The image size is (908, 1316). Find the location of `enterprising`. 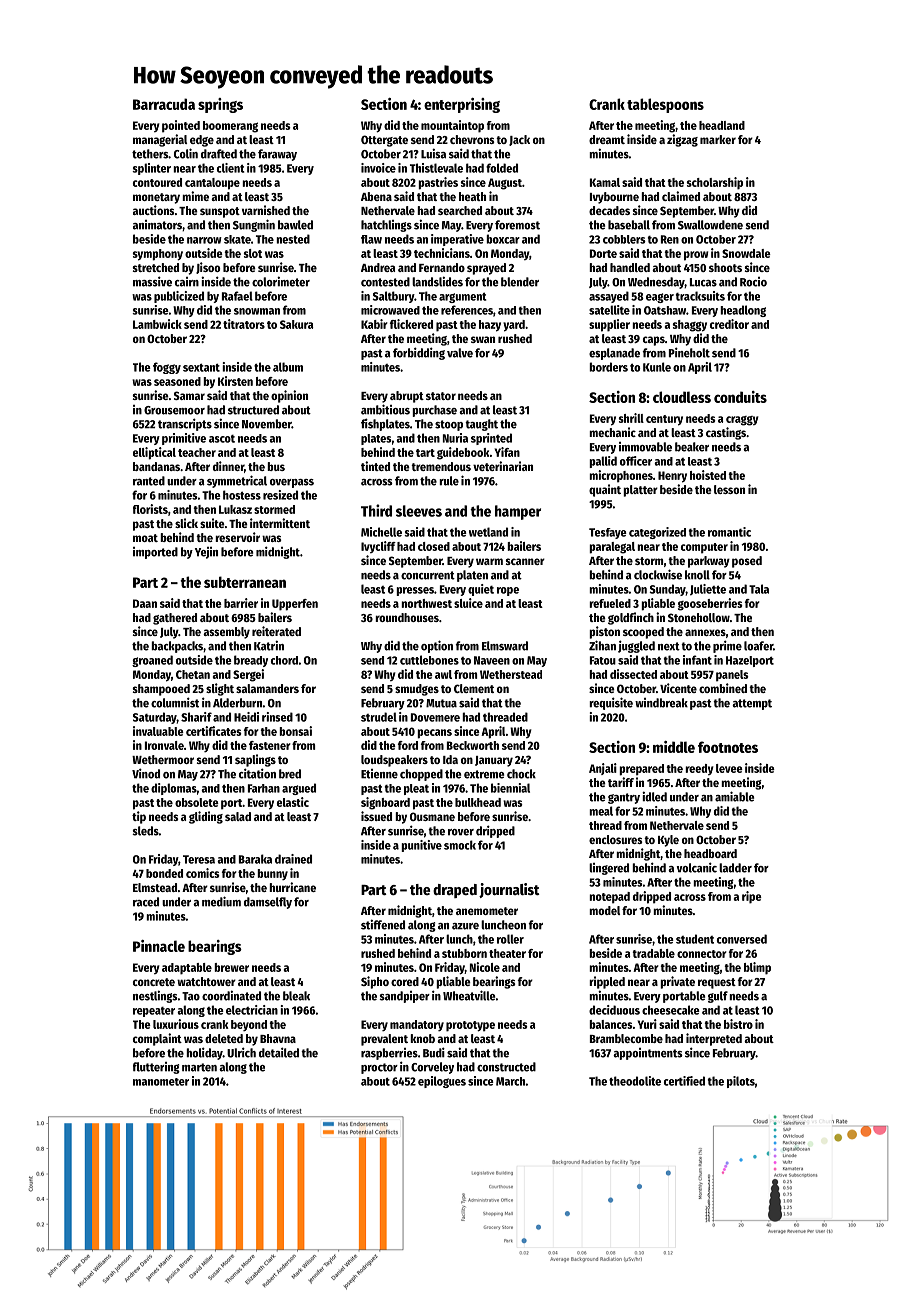

enterprising is located at coordinates (462, 105).
